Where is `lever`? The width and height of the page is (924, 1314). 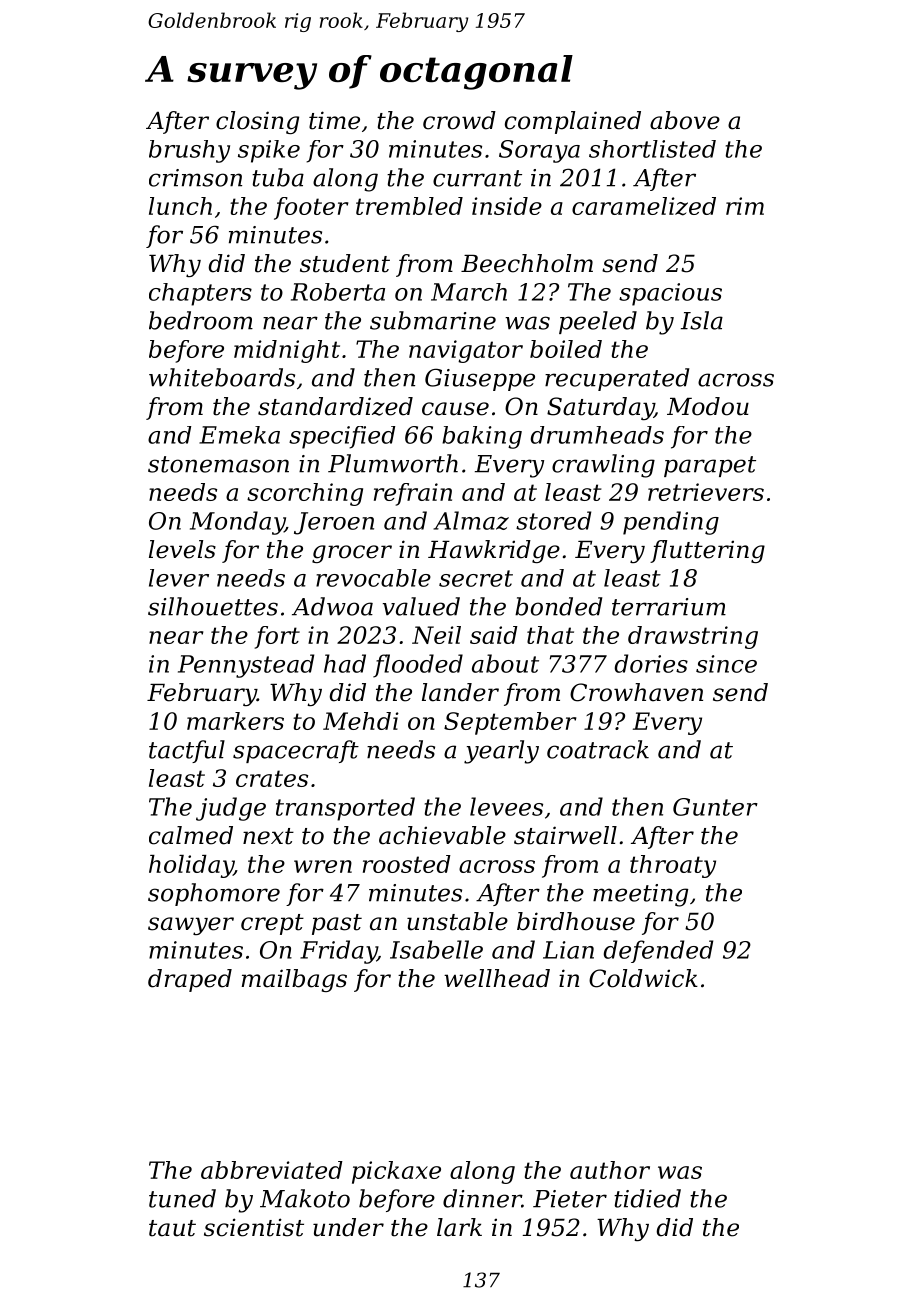 lever is located at coordinates (179, 578).
